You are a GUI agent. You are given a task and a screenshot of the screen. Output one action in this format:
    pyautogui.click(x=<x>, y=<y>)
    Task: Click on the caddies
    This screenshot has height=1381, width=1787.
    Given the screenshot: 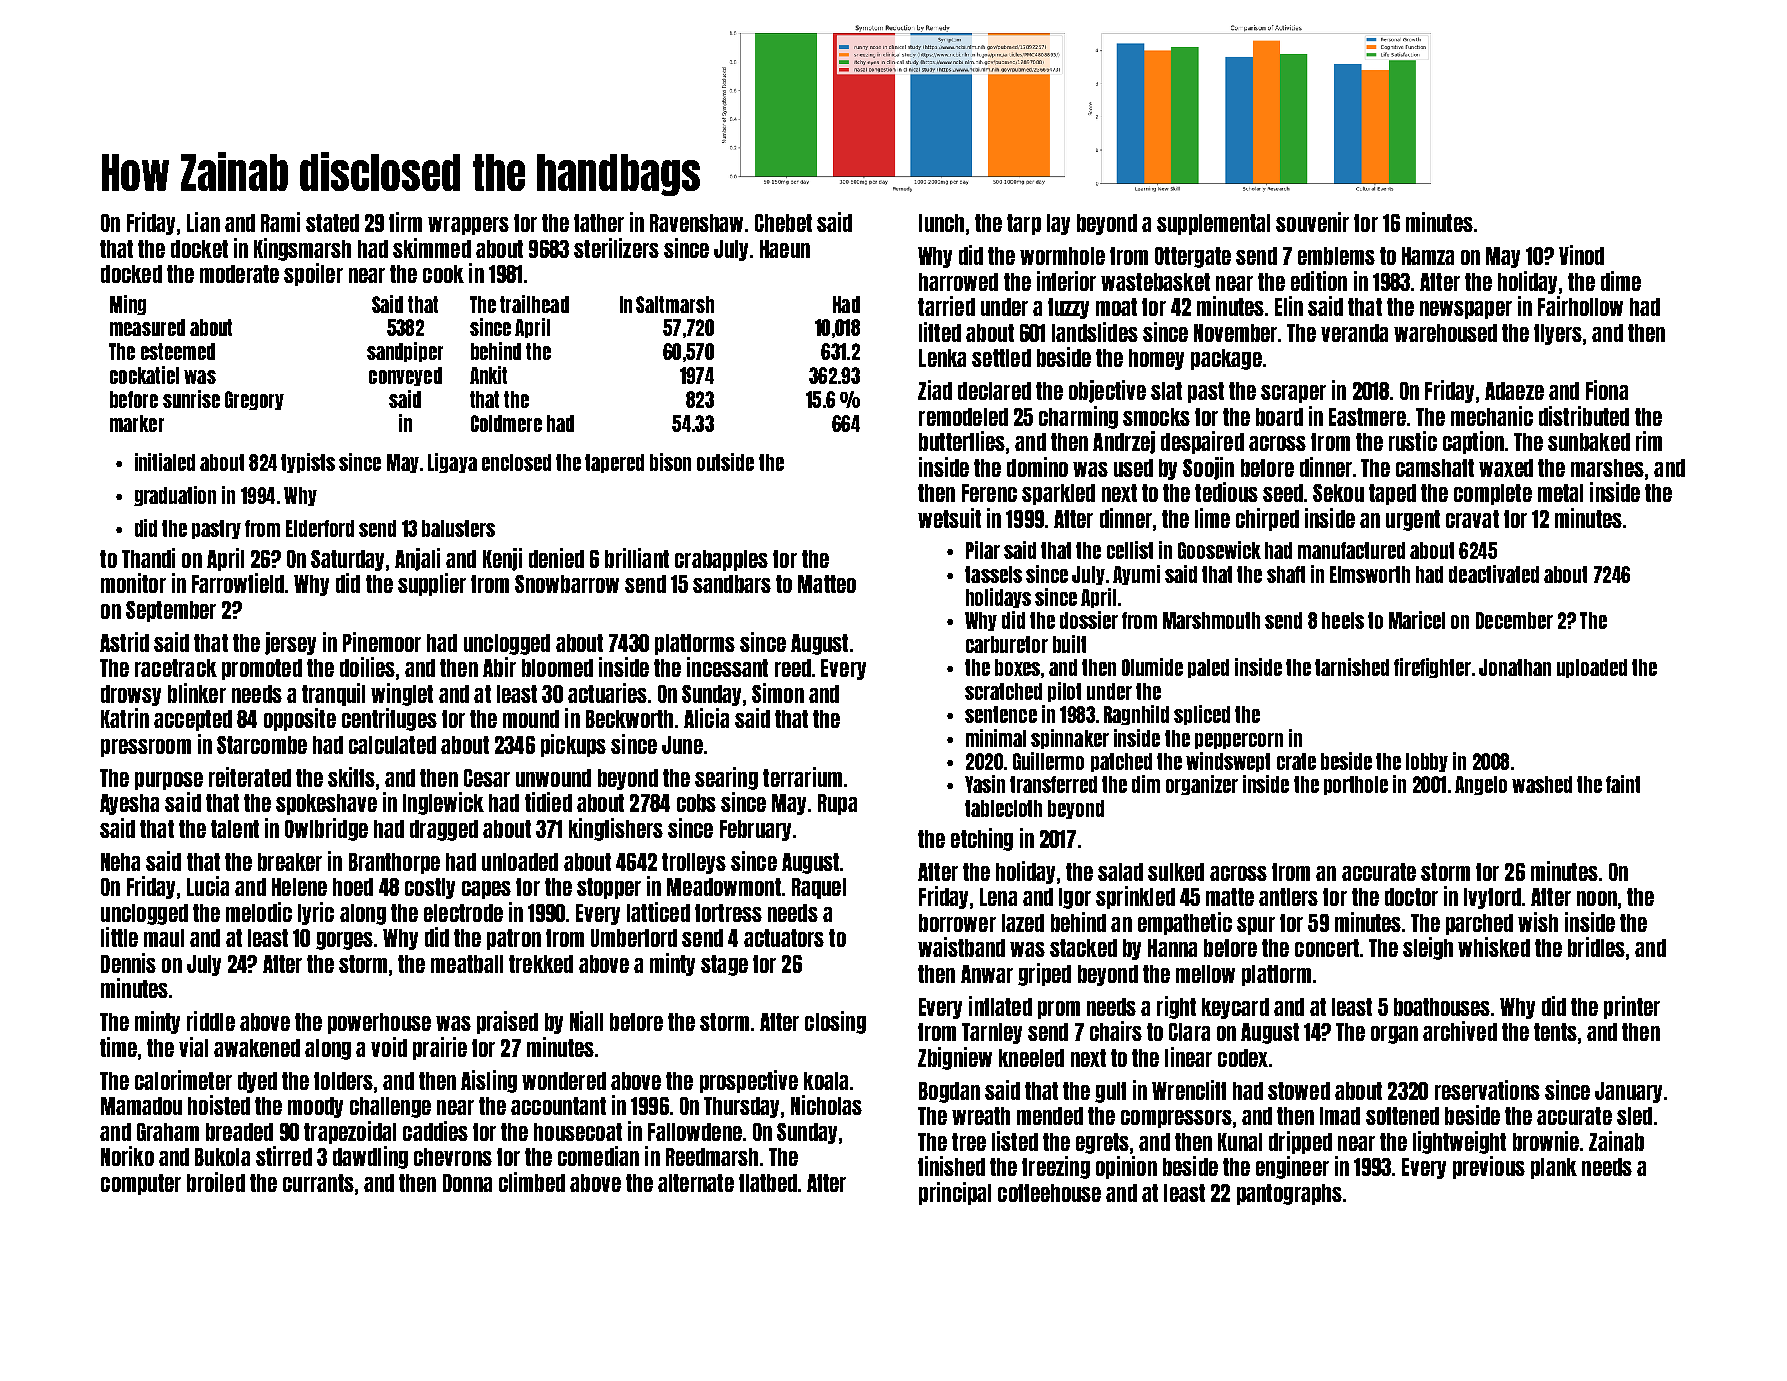 What is the action you would take?
    pyautogui.click(x=435, y=1131)
